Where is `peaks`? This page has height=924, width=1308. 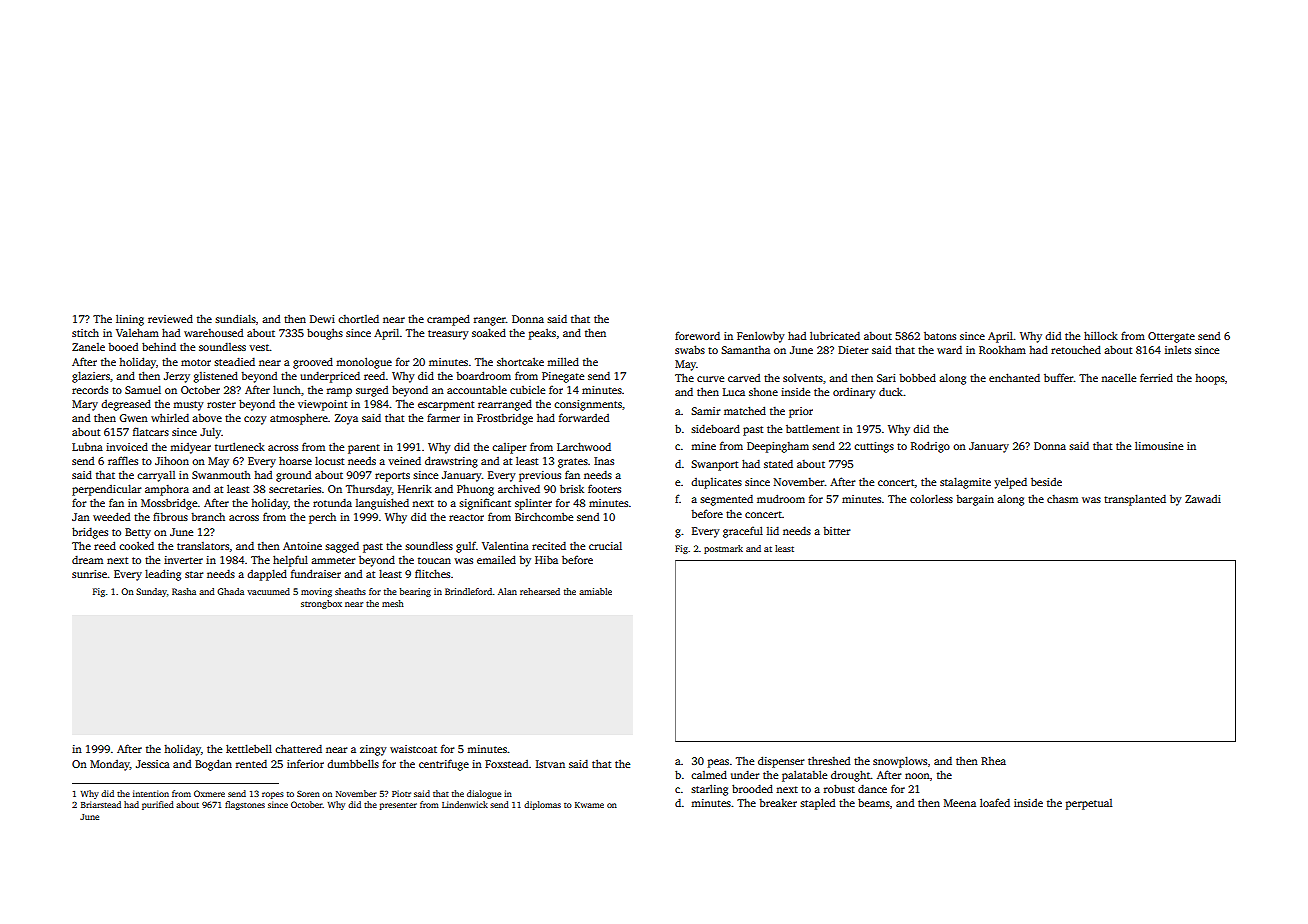
peaks is located at coordinates (542, 334).
